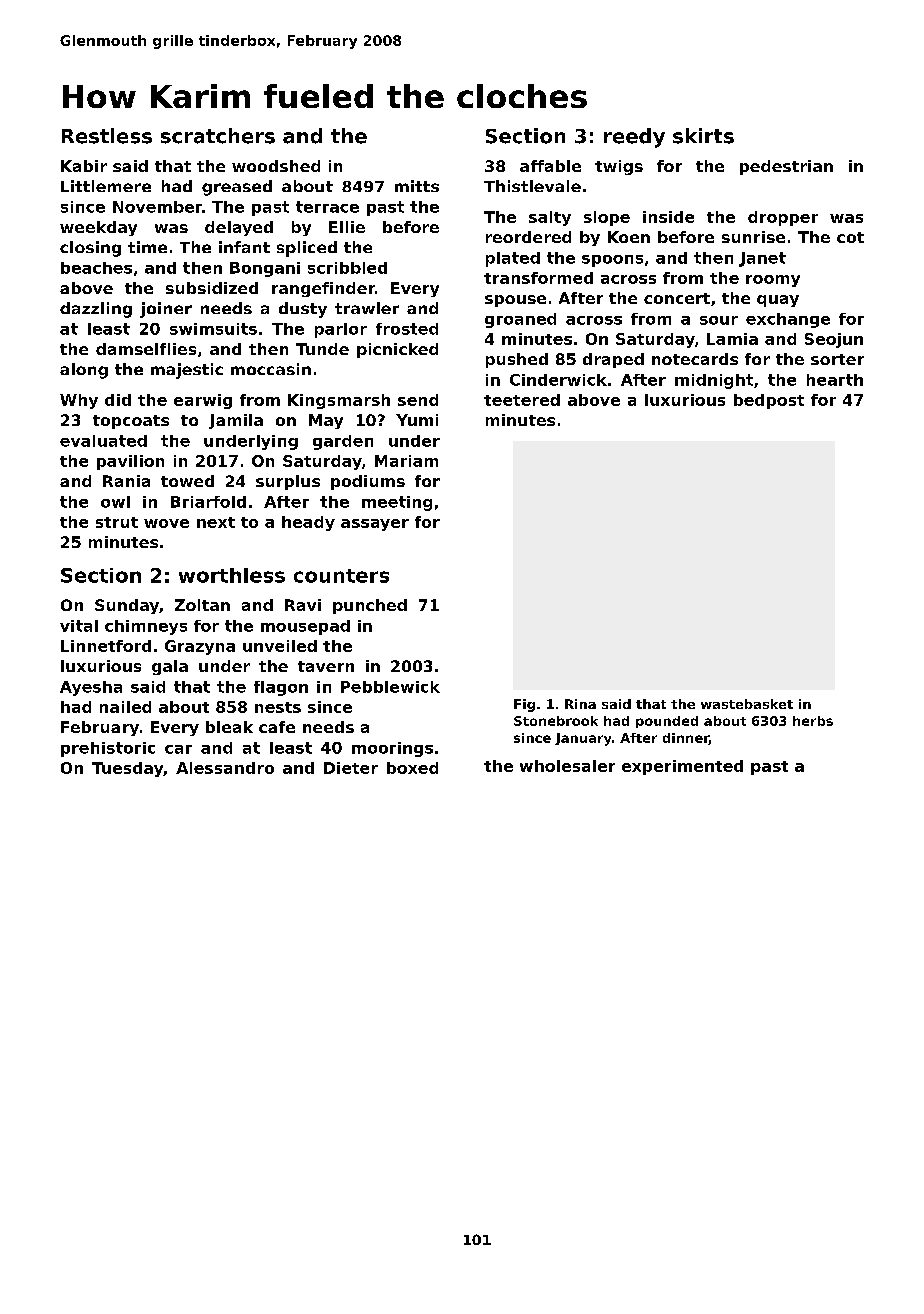  What do you see at coordinates (714, 381) in the screenshot?
I see `midnight` at bounding box center [714, 381].
